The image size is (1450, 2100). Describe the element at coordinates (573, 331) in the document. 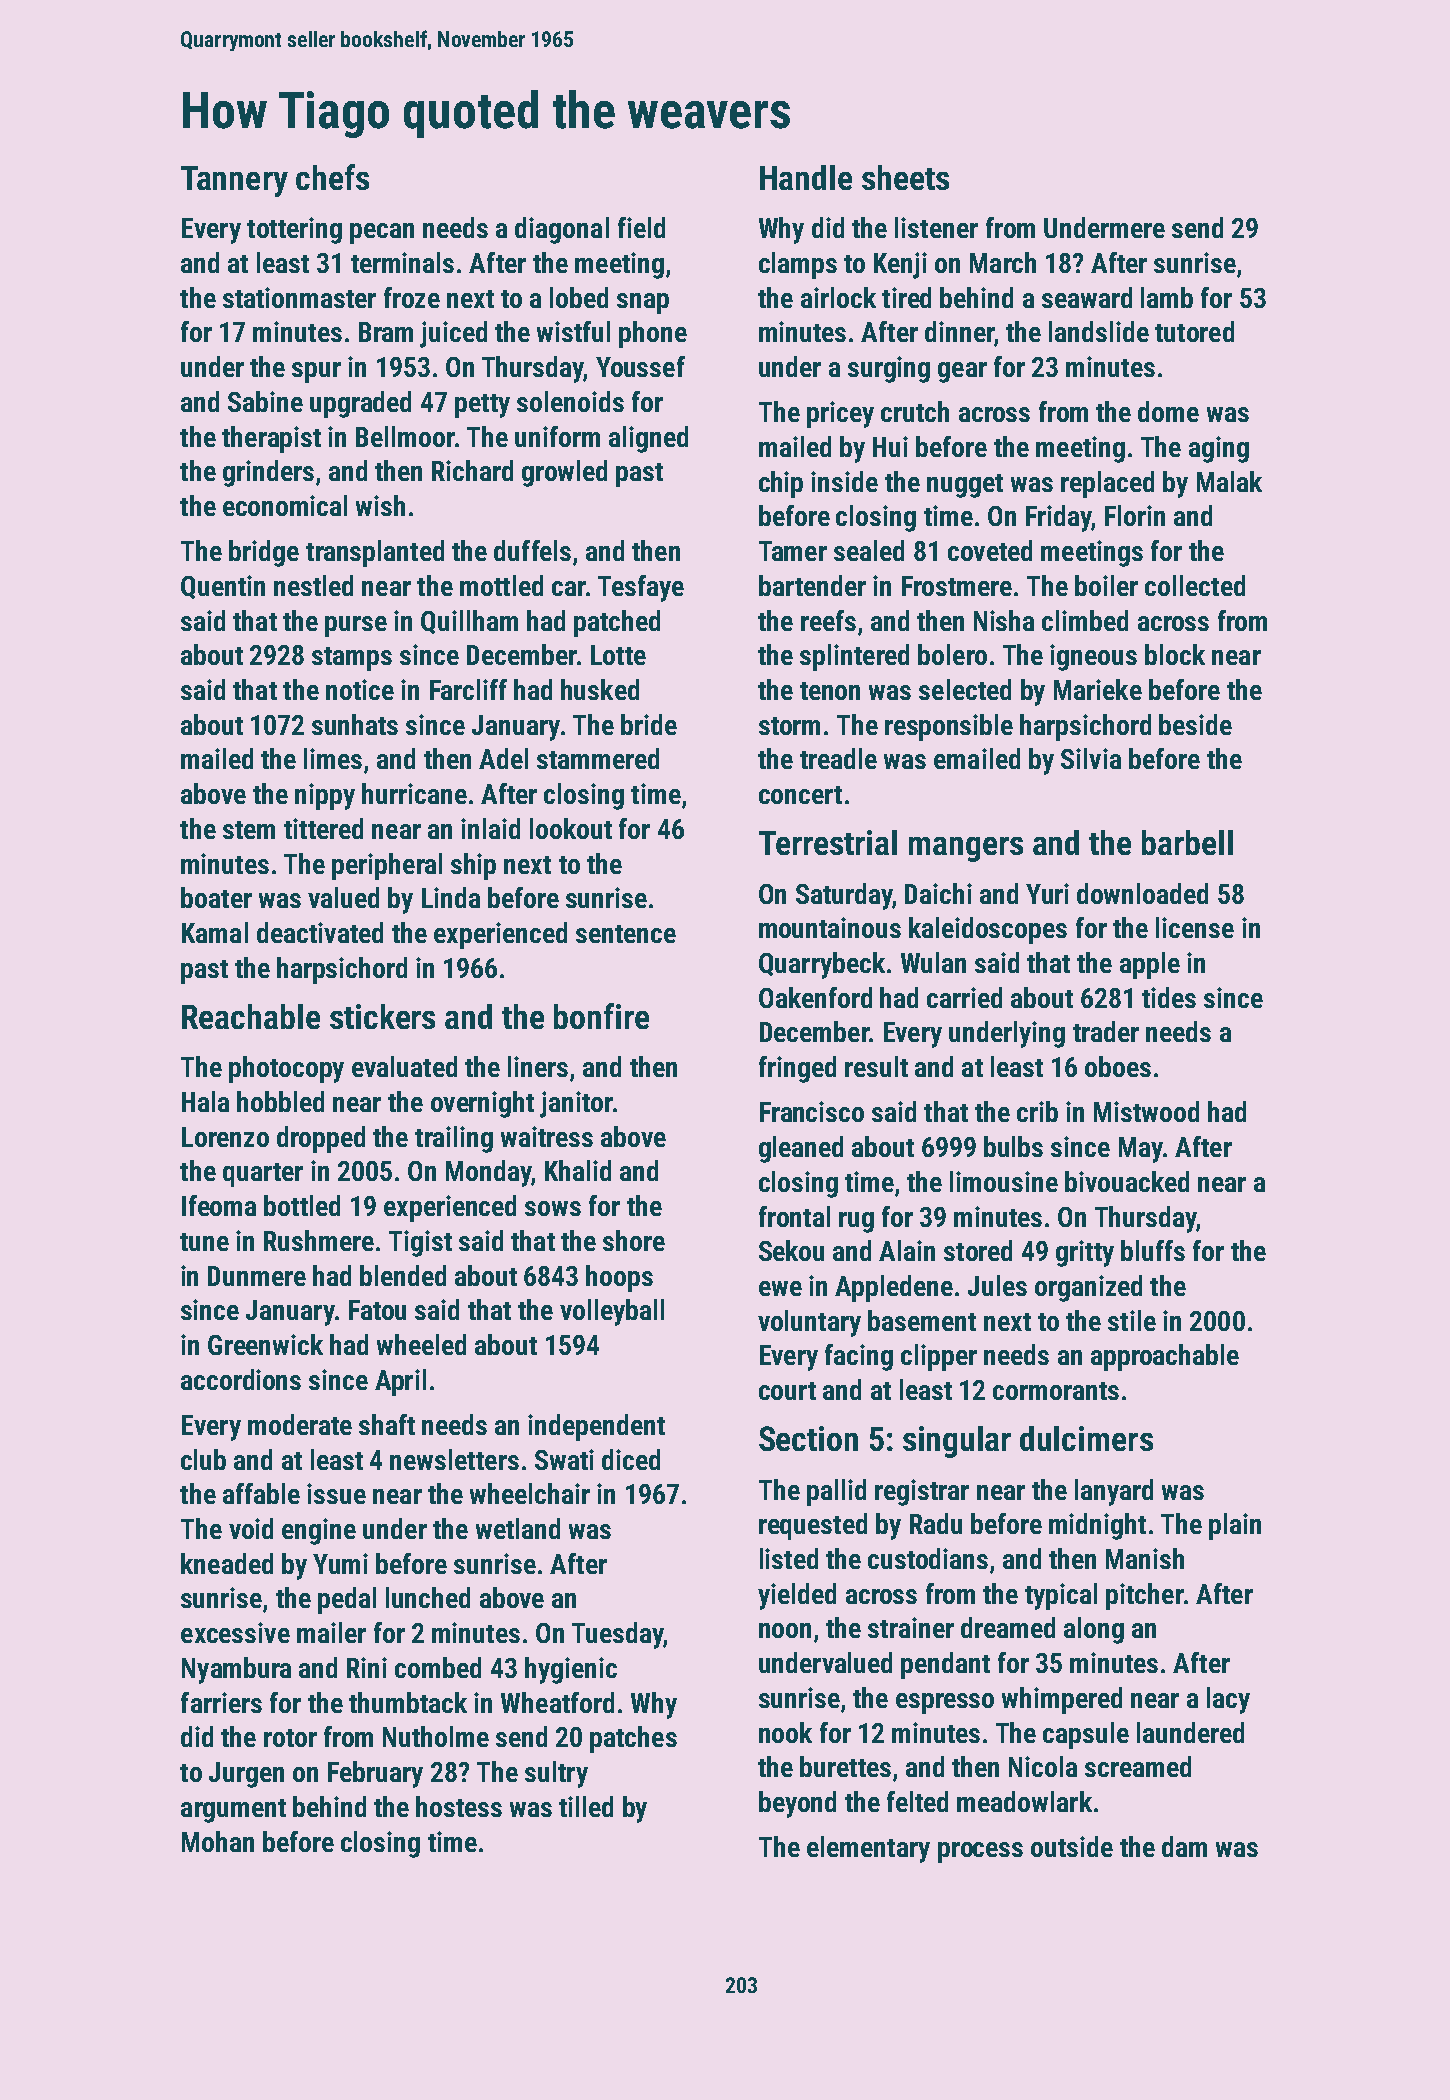

I see `wistful` at that location.
